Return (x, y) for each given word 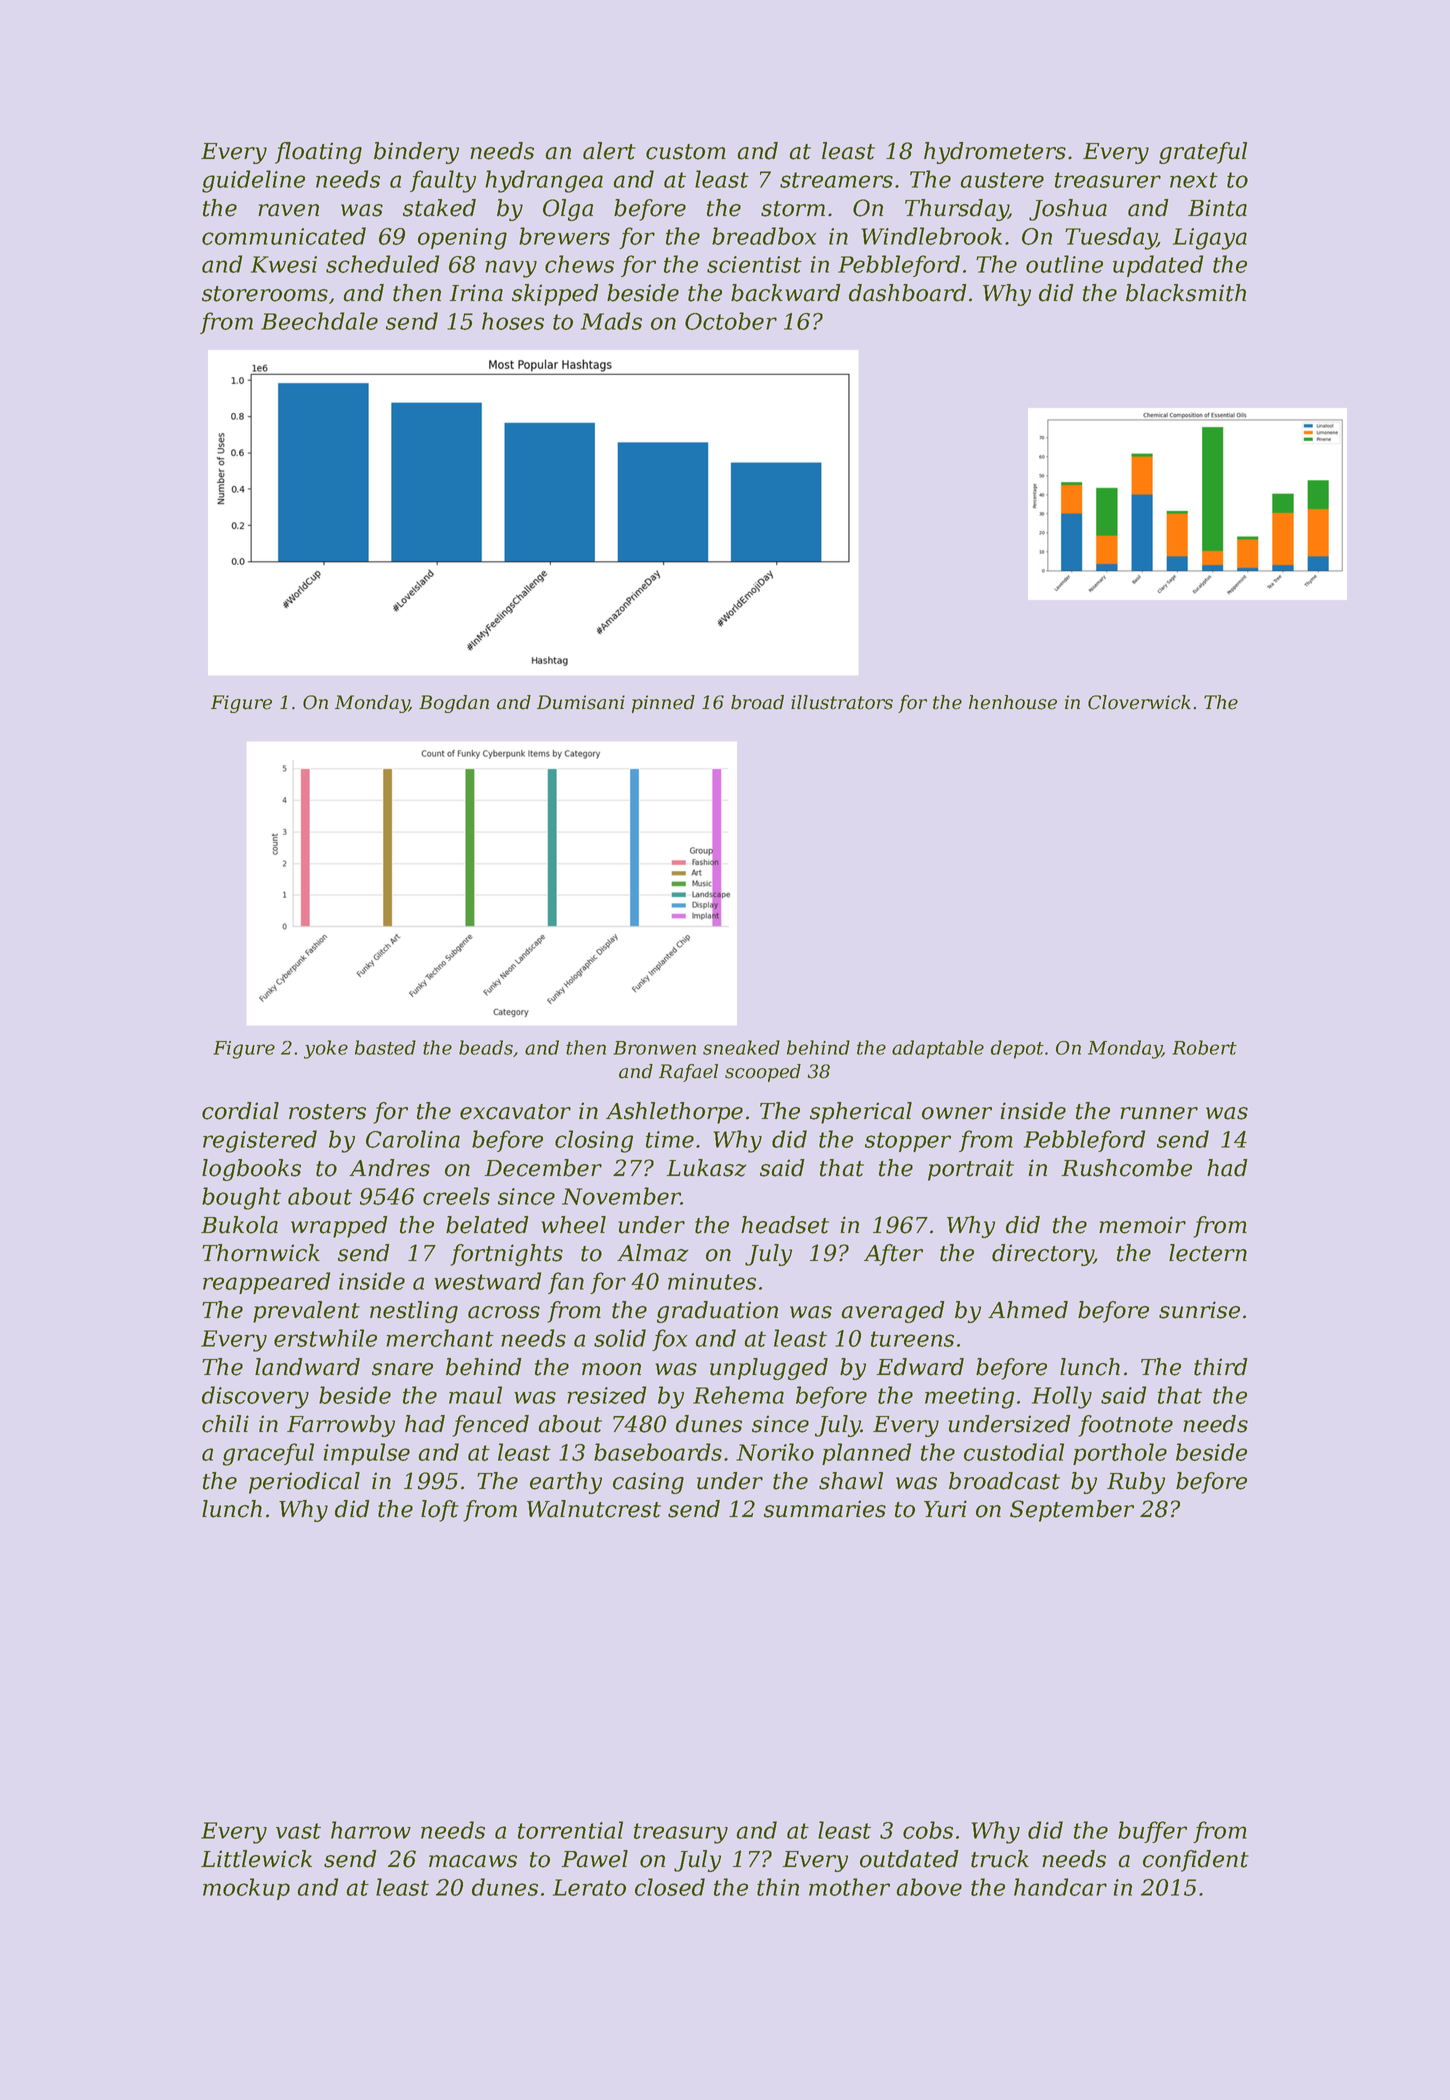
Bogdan (454, 704)
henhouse (1013, 702)
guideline (253, 181)
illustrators (842, 702)
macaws (473, 1861)
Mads (611, 321)
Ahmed (1028, 1310)
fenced (490, 1426)
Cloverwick (1139, 702)
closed (670, 1887)
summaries (825, 1509)
